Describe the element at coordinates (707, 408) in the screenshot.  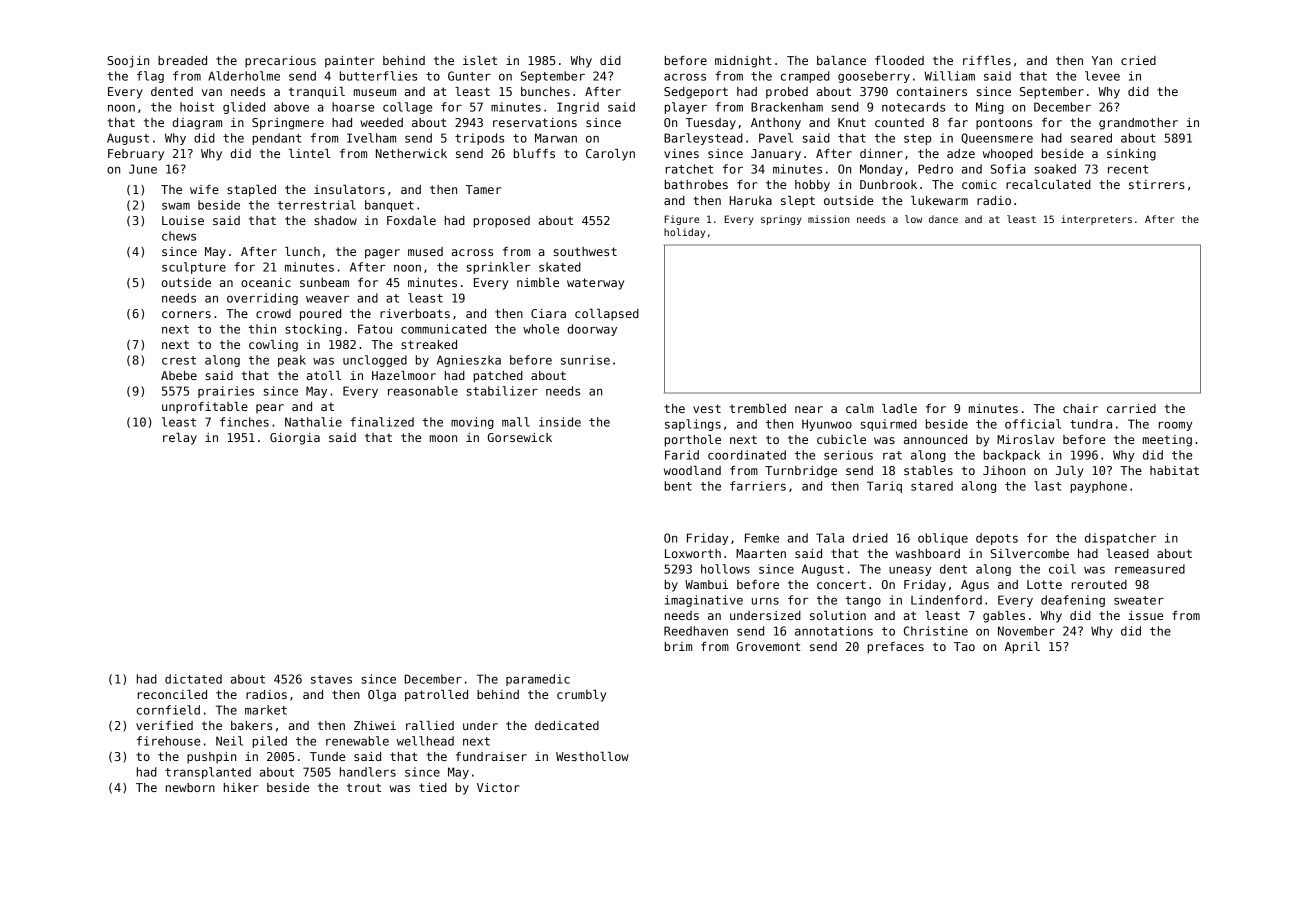
I see `vest` at that location.
